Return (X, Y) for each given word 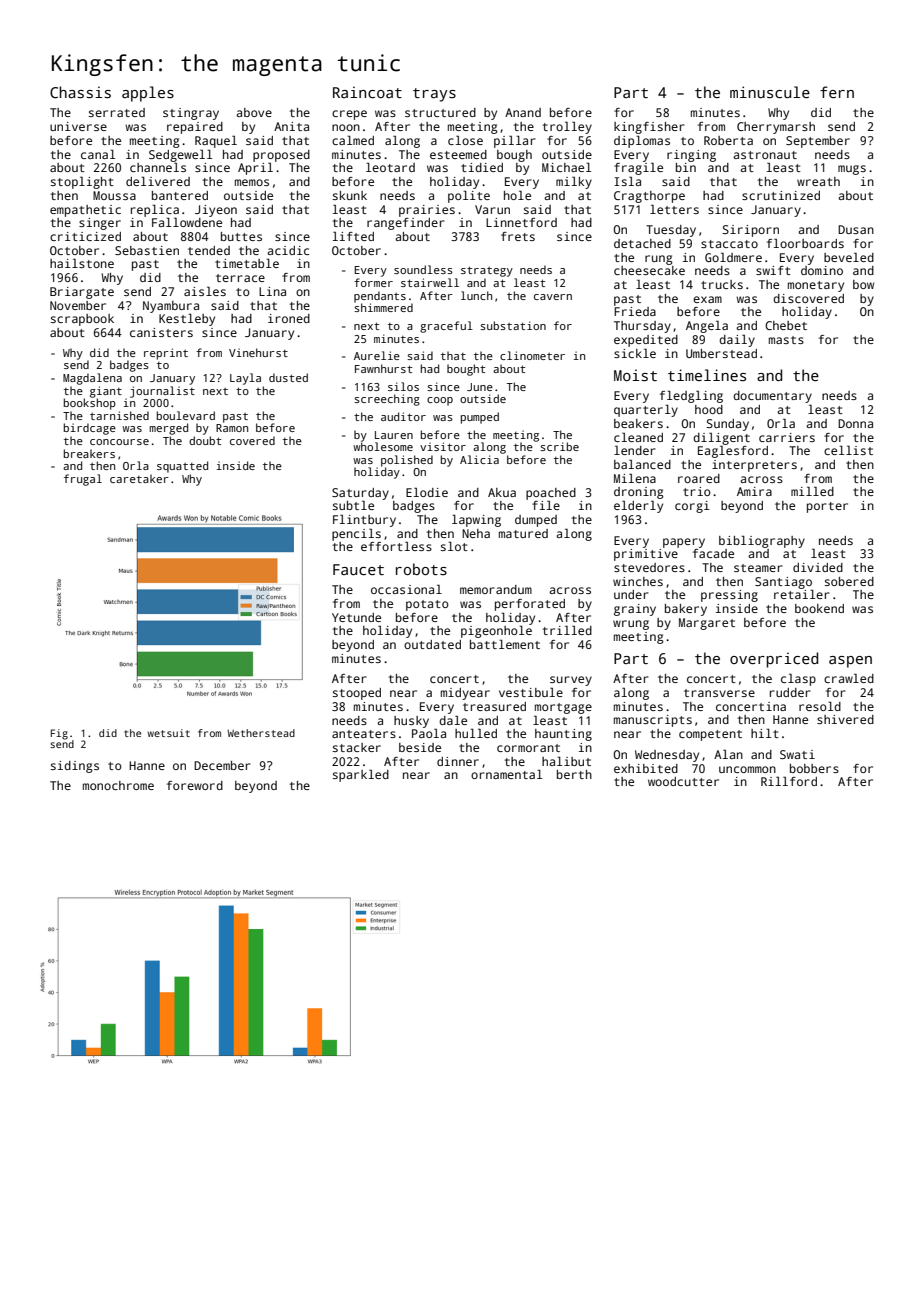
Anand (523, 112)
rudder (790, 692)
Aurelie (377, 355)
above (254, 112)
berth (574, 774)
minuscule (770, 92)
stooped (357, 694)
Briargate (82, 293)
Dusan (856, 229)
